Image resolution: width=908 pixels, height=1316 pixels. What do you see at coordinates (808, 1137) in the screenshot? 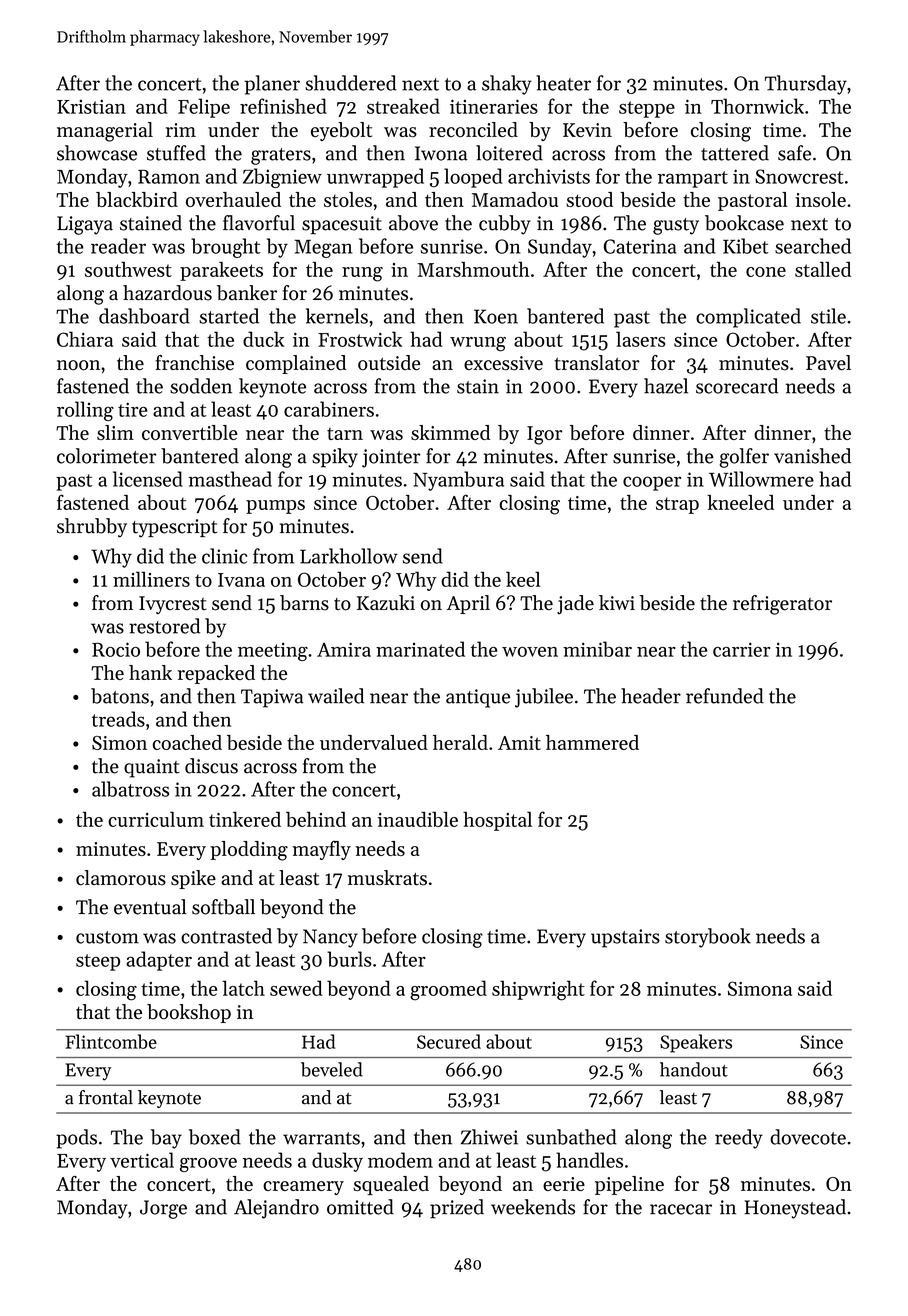
I see `dovecote` at bounding box center [808, 1137].
